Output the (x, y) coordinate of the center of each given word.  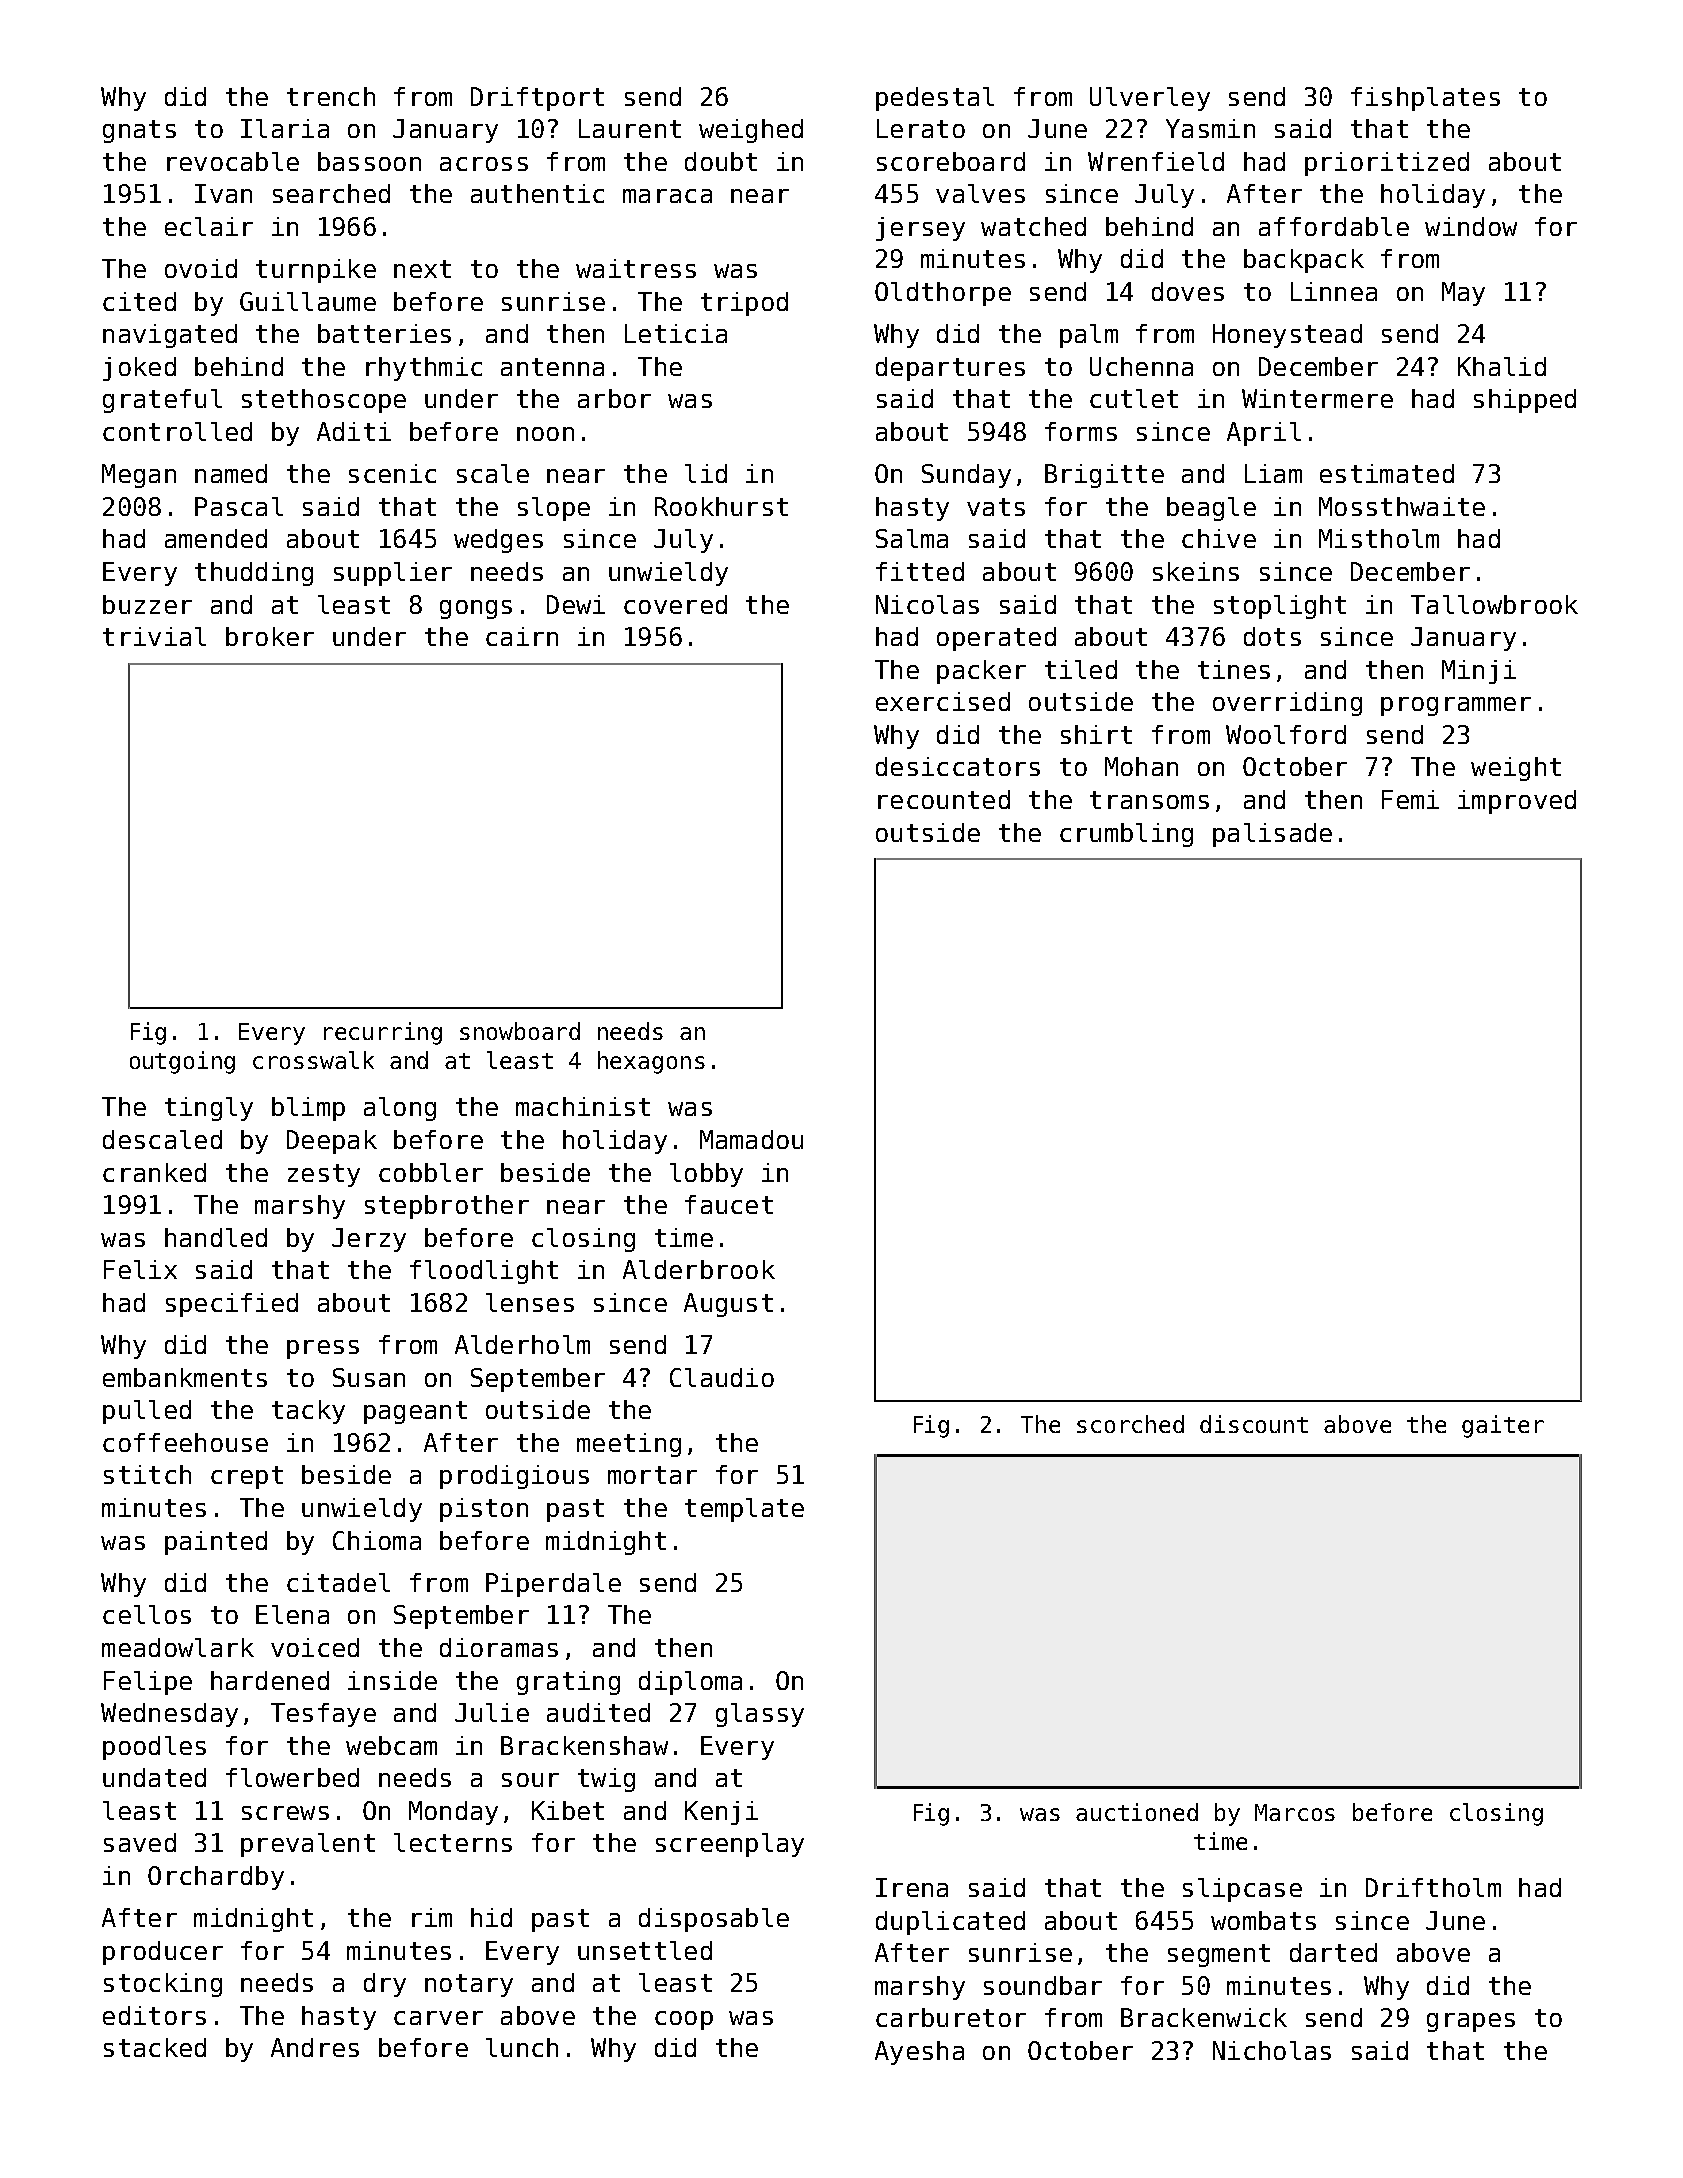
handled (216, 1237)
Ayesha (919, 2053)
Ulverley (1150, 99)
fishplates (1425, 99)
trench (331, 96)
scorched (1130, 1424)
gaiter (1503, 1426)
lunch (522, 2047)
